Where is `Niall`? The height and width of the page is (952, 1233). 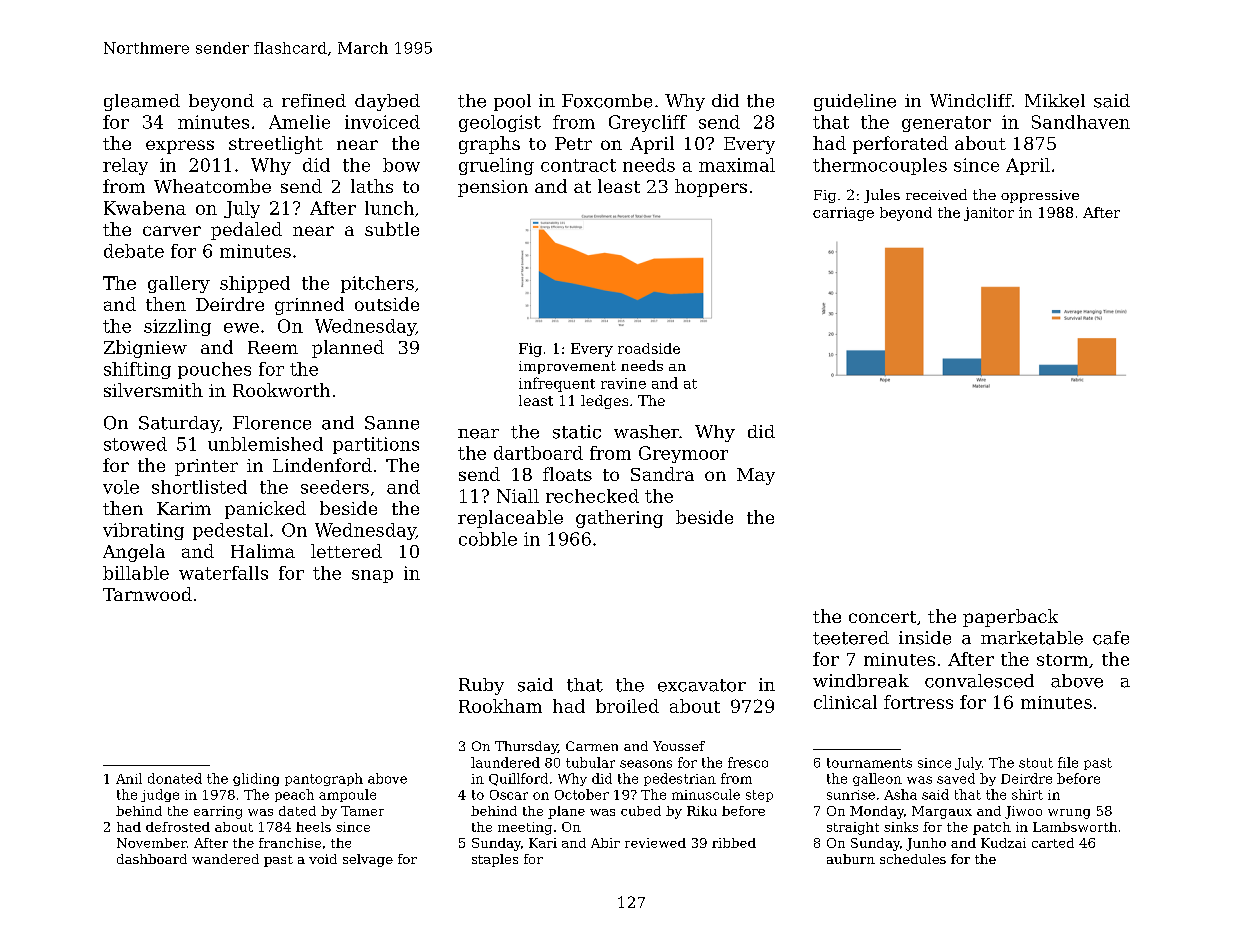
Niall is located at coordinates (518, 496).
